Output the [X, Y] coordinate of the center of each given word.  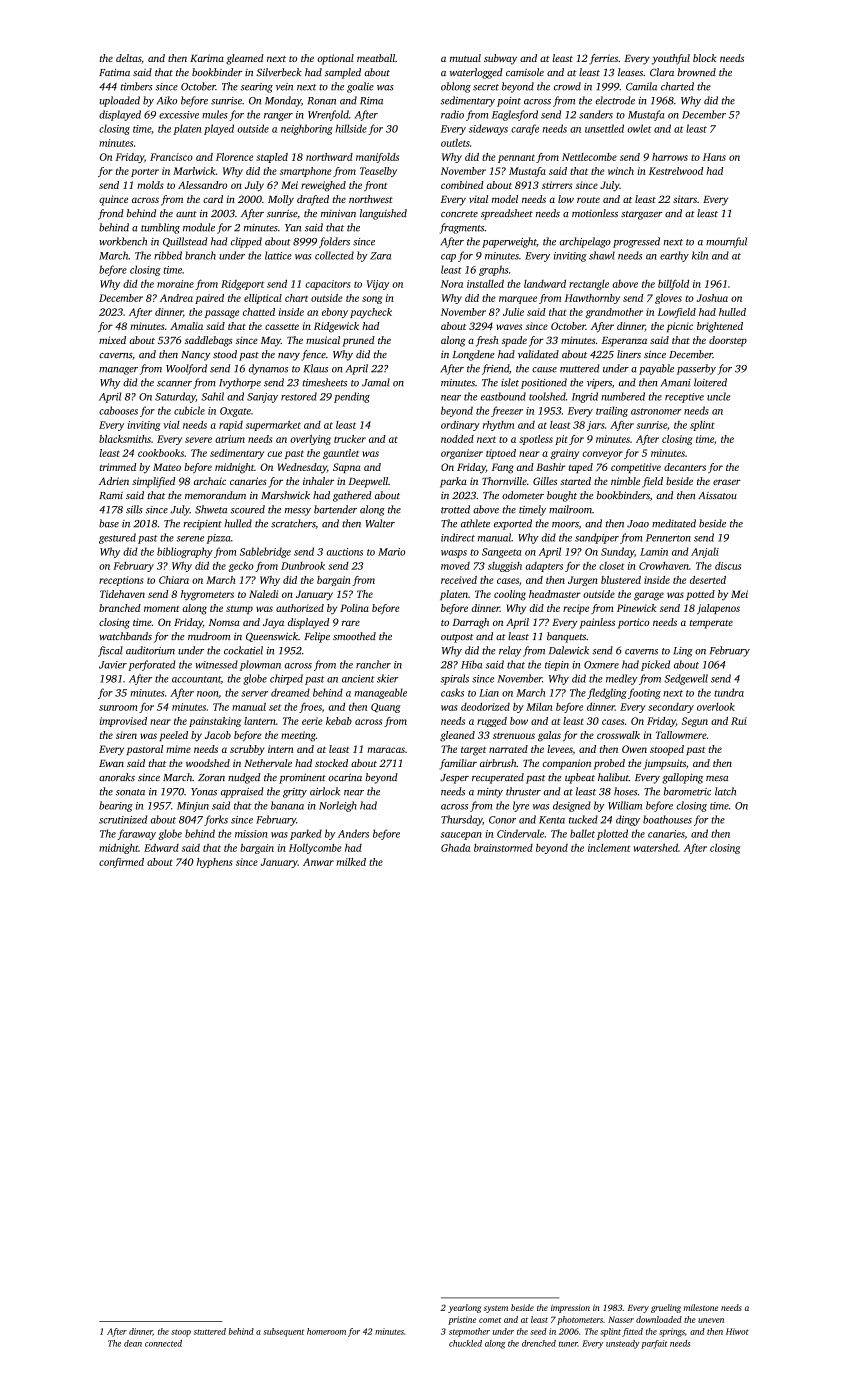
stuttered [210, 1331]
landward [545, 283]
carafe [525, 129]
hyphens [215, 863]
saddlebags [208, 341]
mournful [726, 242]
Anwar [318, 862]
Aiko [167, 100]
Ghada [455, 847]
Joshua [712, 298]
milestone [701, 1307]
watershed [655, 847]
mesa [717, 778]
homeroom [326, 1331]
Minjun [193, 807]
